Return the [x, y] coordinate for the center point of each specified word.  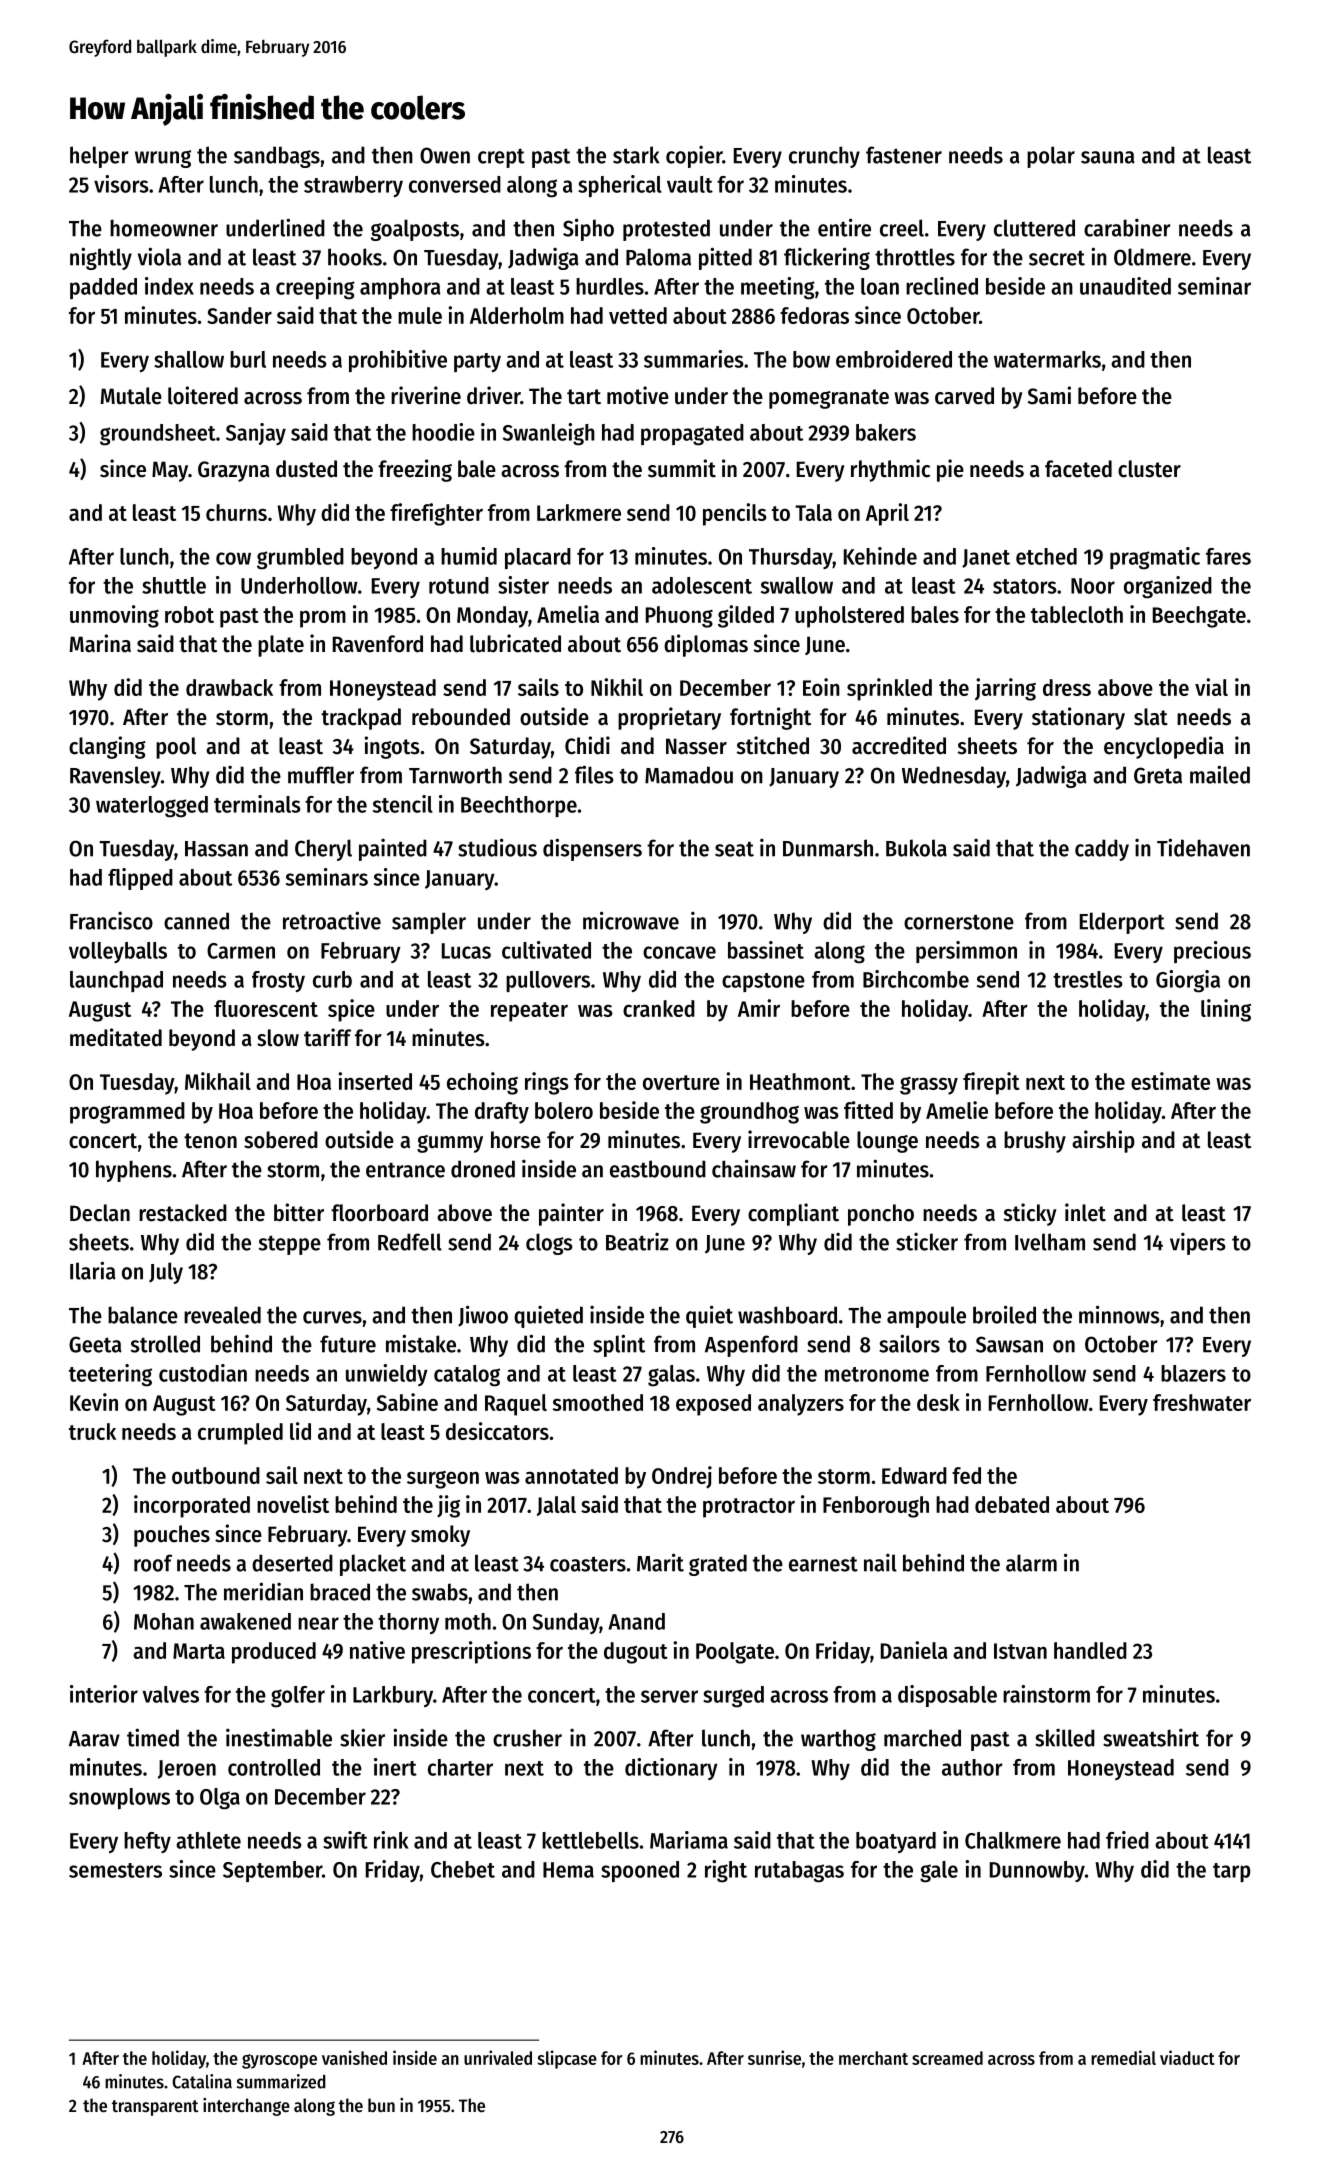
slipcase [567, 2059]
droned [483, 1169]
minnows [1119, 1314]
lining [1226, 1010]
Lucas [466, 951]
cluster [1149, 469]
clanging [107, 747]
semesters [115, 1870]
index [169, 286]
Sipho [588, 229]
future [348, 1344]
